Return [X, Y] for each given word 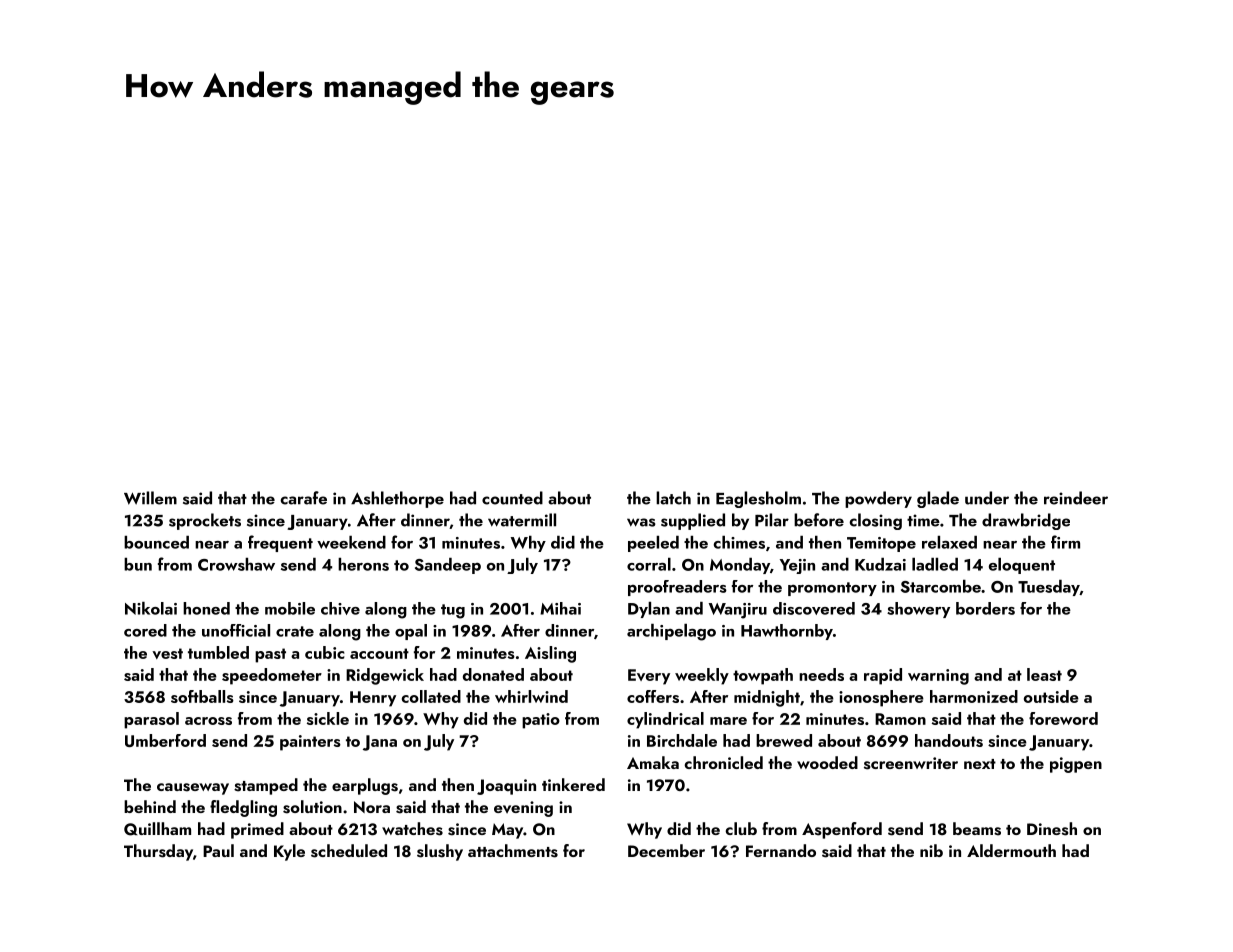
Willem [150, 498]
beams [977, 829]
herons [363, 564]
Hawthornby [787, 632]
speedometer [272, 676]
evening [523, 809]
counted [512, 498]
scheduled [349, 851]
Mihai [560, 608]
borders [985, 608]
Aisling [550, 654]
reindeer [1076, 498]
